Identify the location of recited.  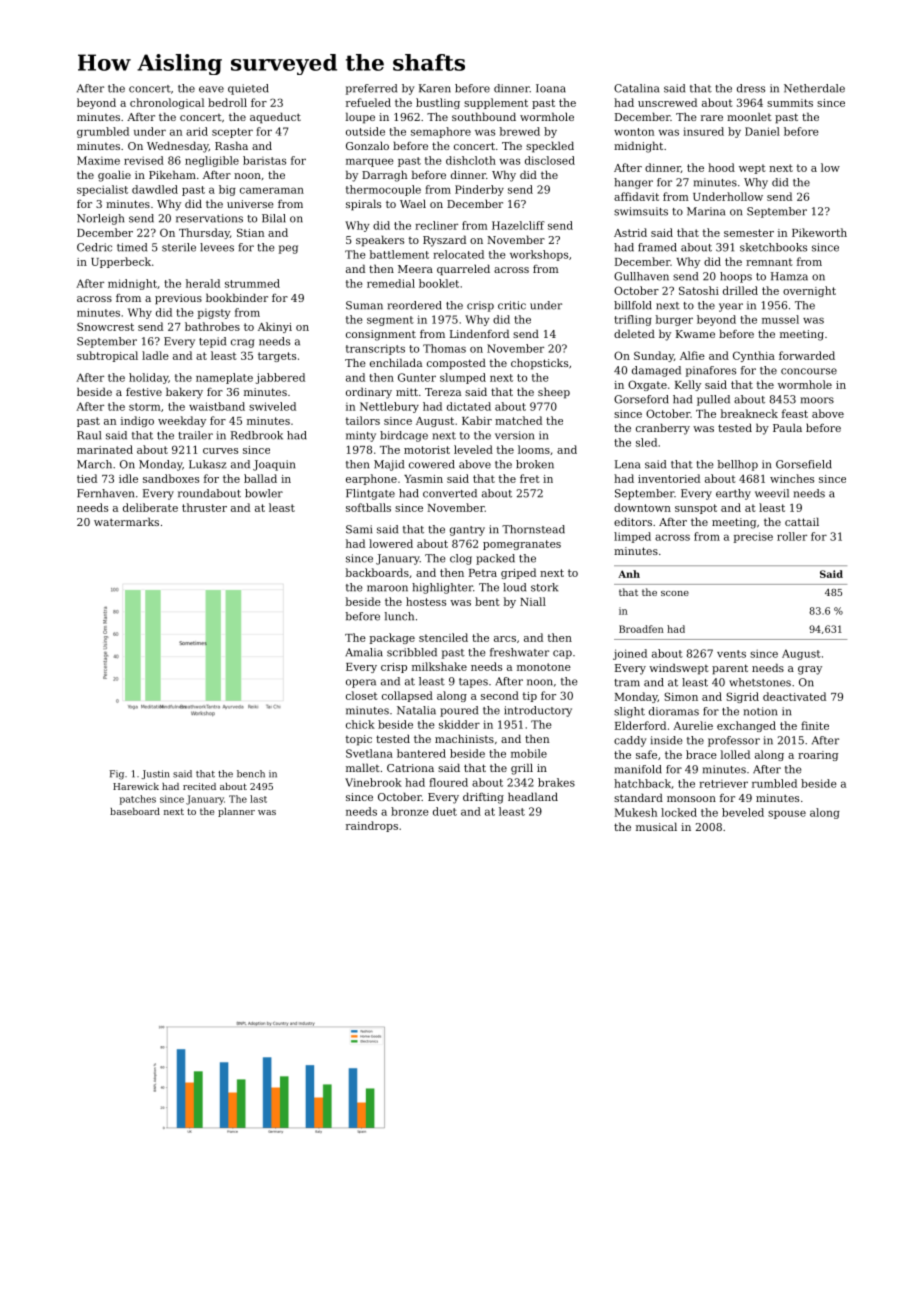
(199, 786).
